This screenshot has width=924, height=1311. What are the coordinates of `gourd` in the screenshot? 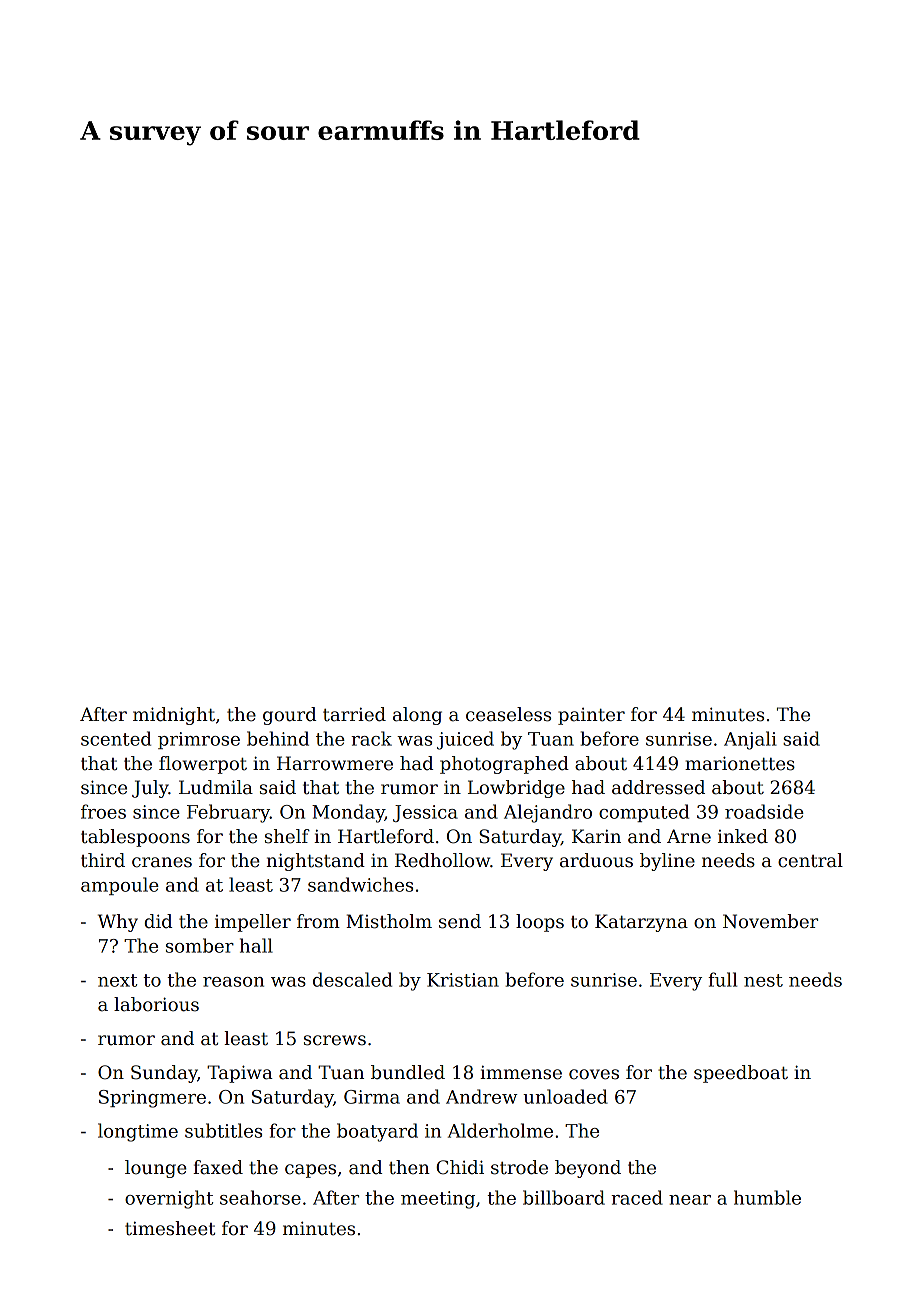 It's located at (289, 716).
